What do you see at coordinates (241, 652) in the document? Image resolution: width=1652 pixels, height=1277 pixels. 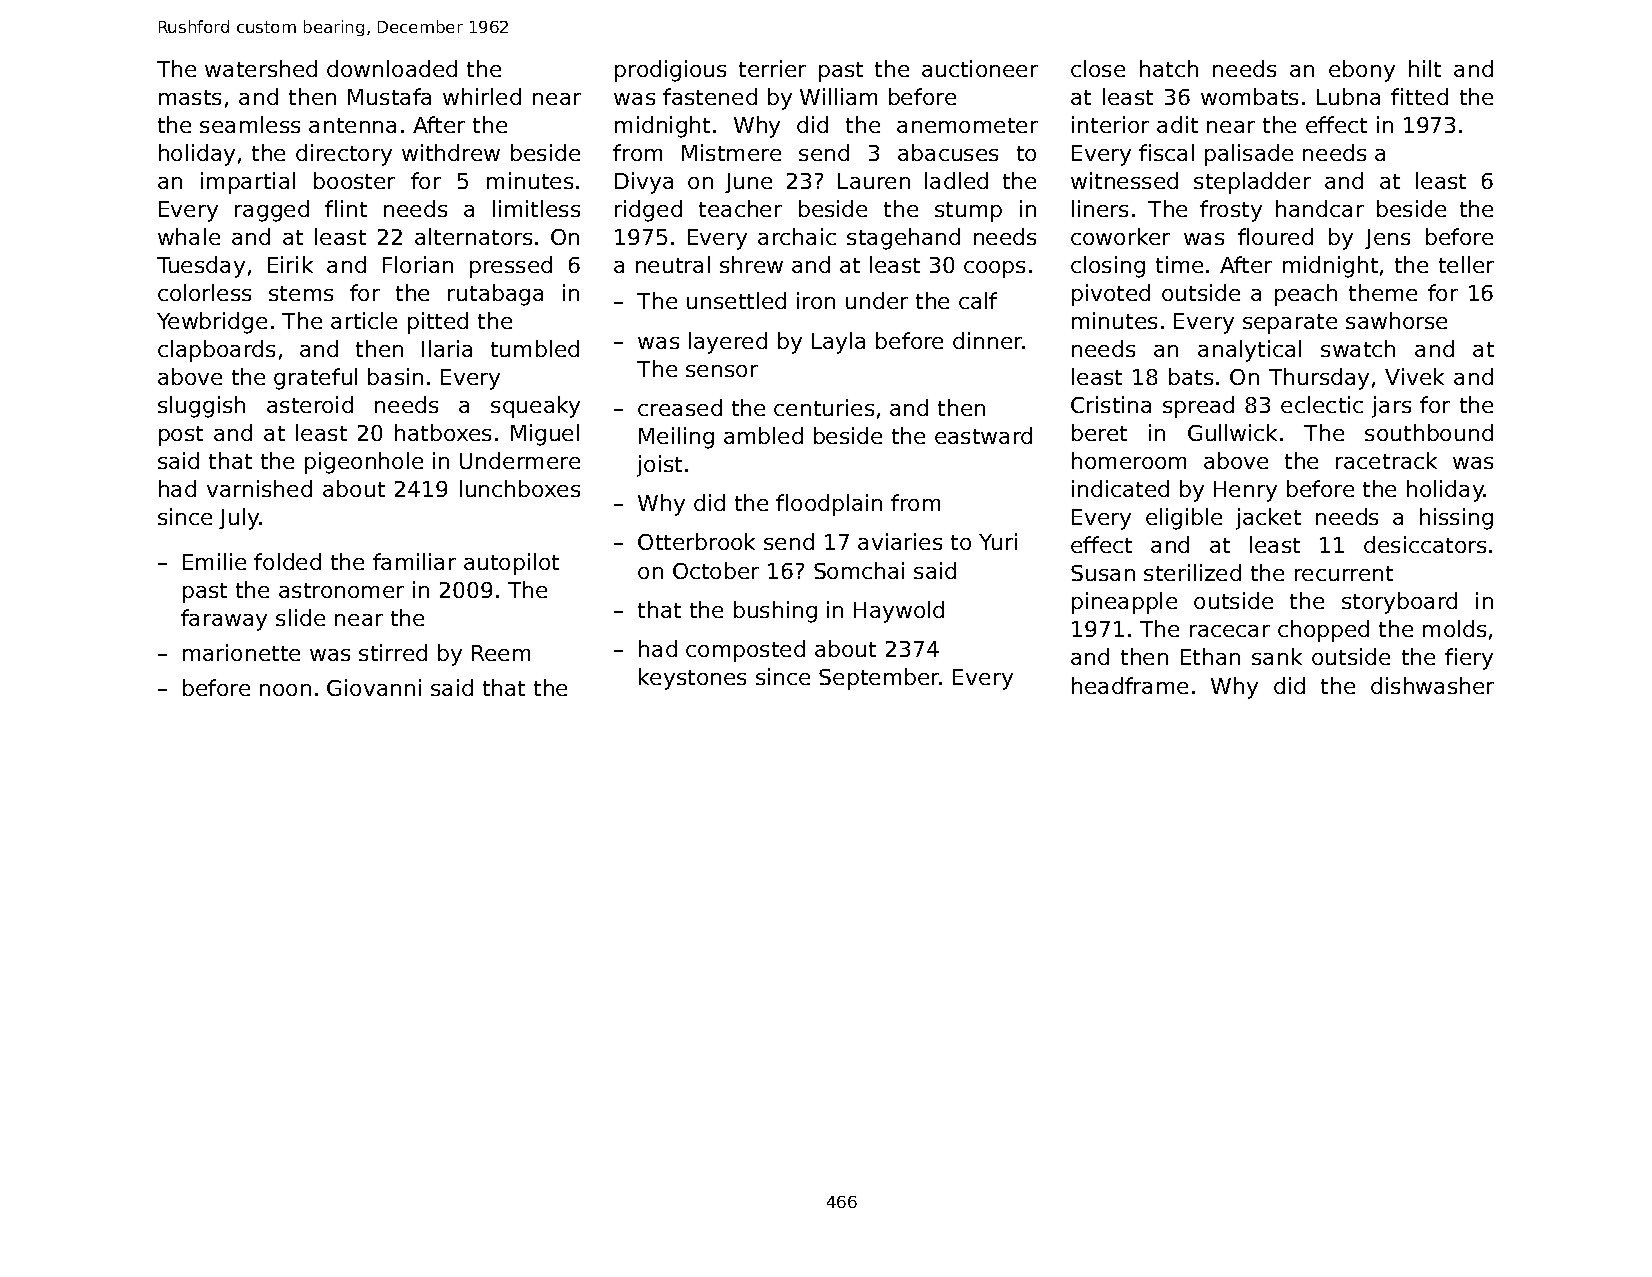 I see `marionette` at bounding box center [241, 652].
